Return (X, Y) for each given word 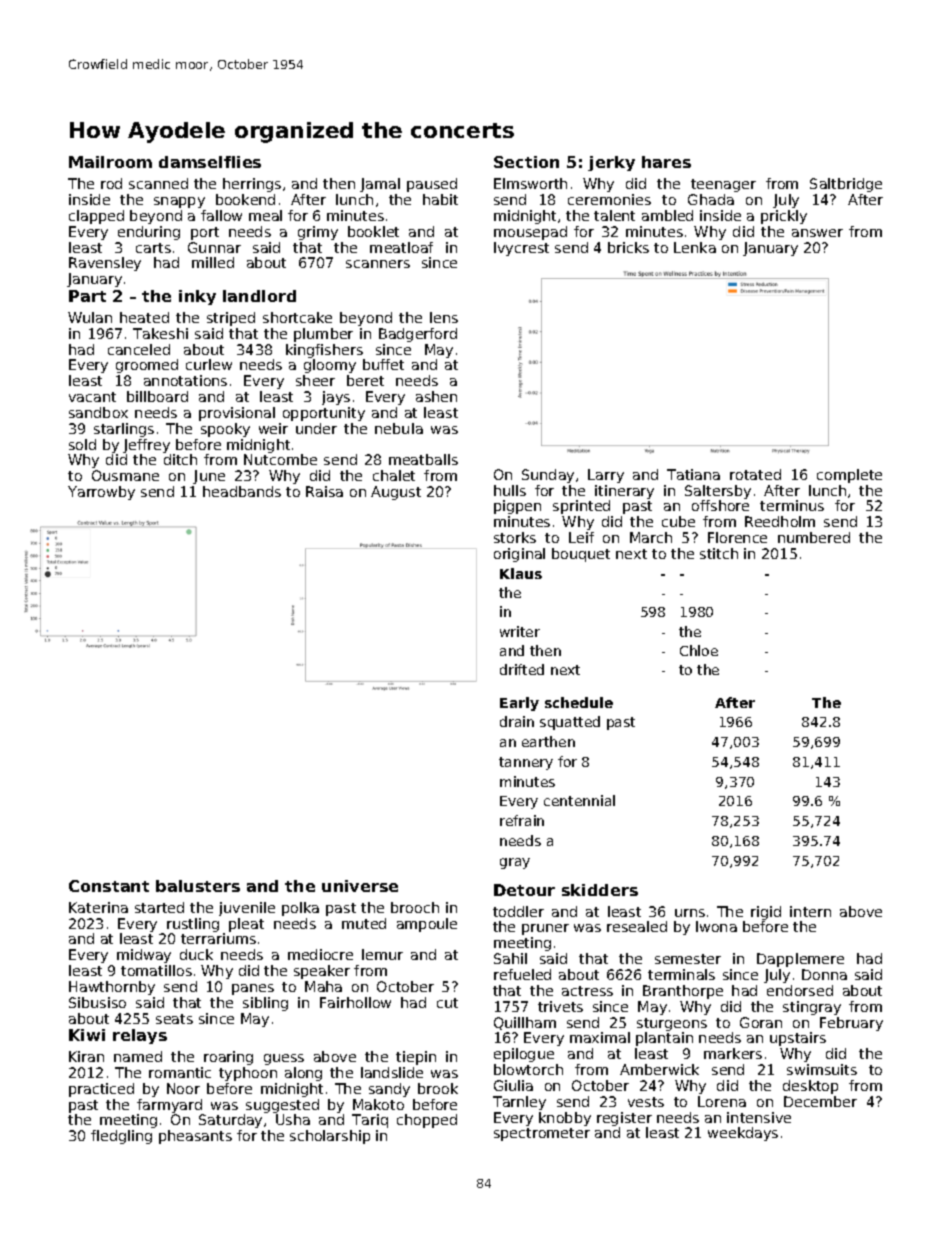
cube (678, 521)
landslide (392, 1072)
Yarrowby (101, 493)
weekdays (743, 1134)
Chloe (699, 650)
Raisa (324, 491)
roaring (228, 1058)
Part (87, 296)
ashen (436, 396)
